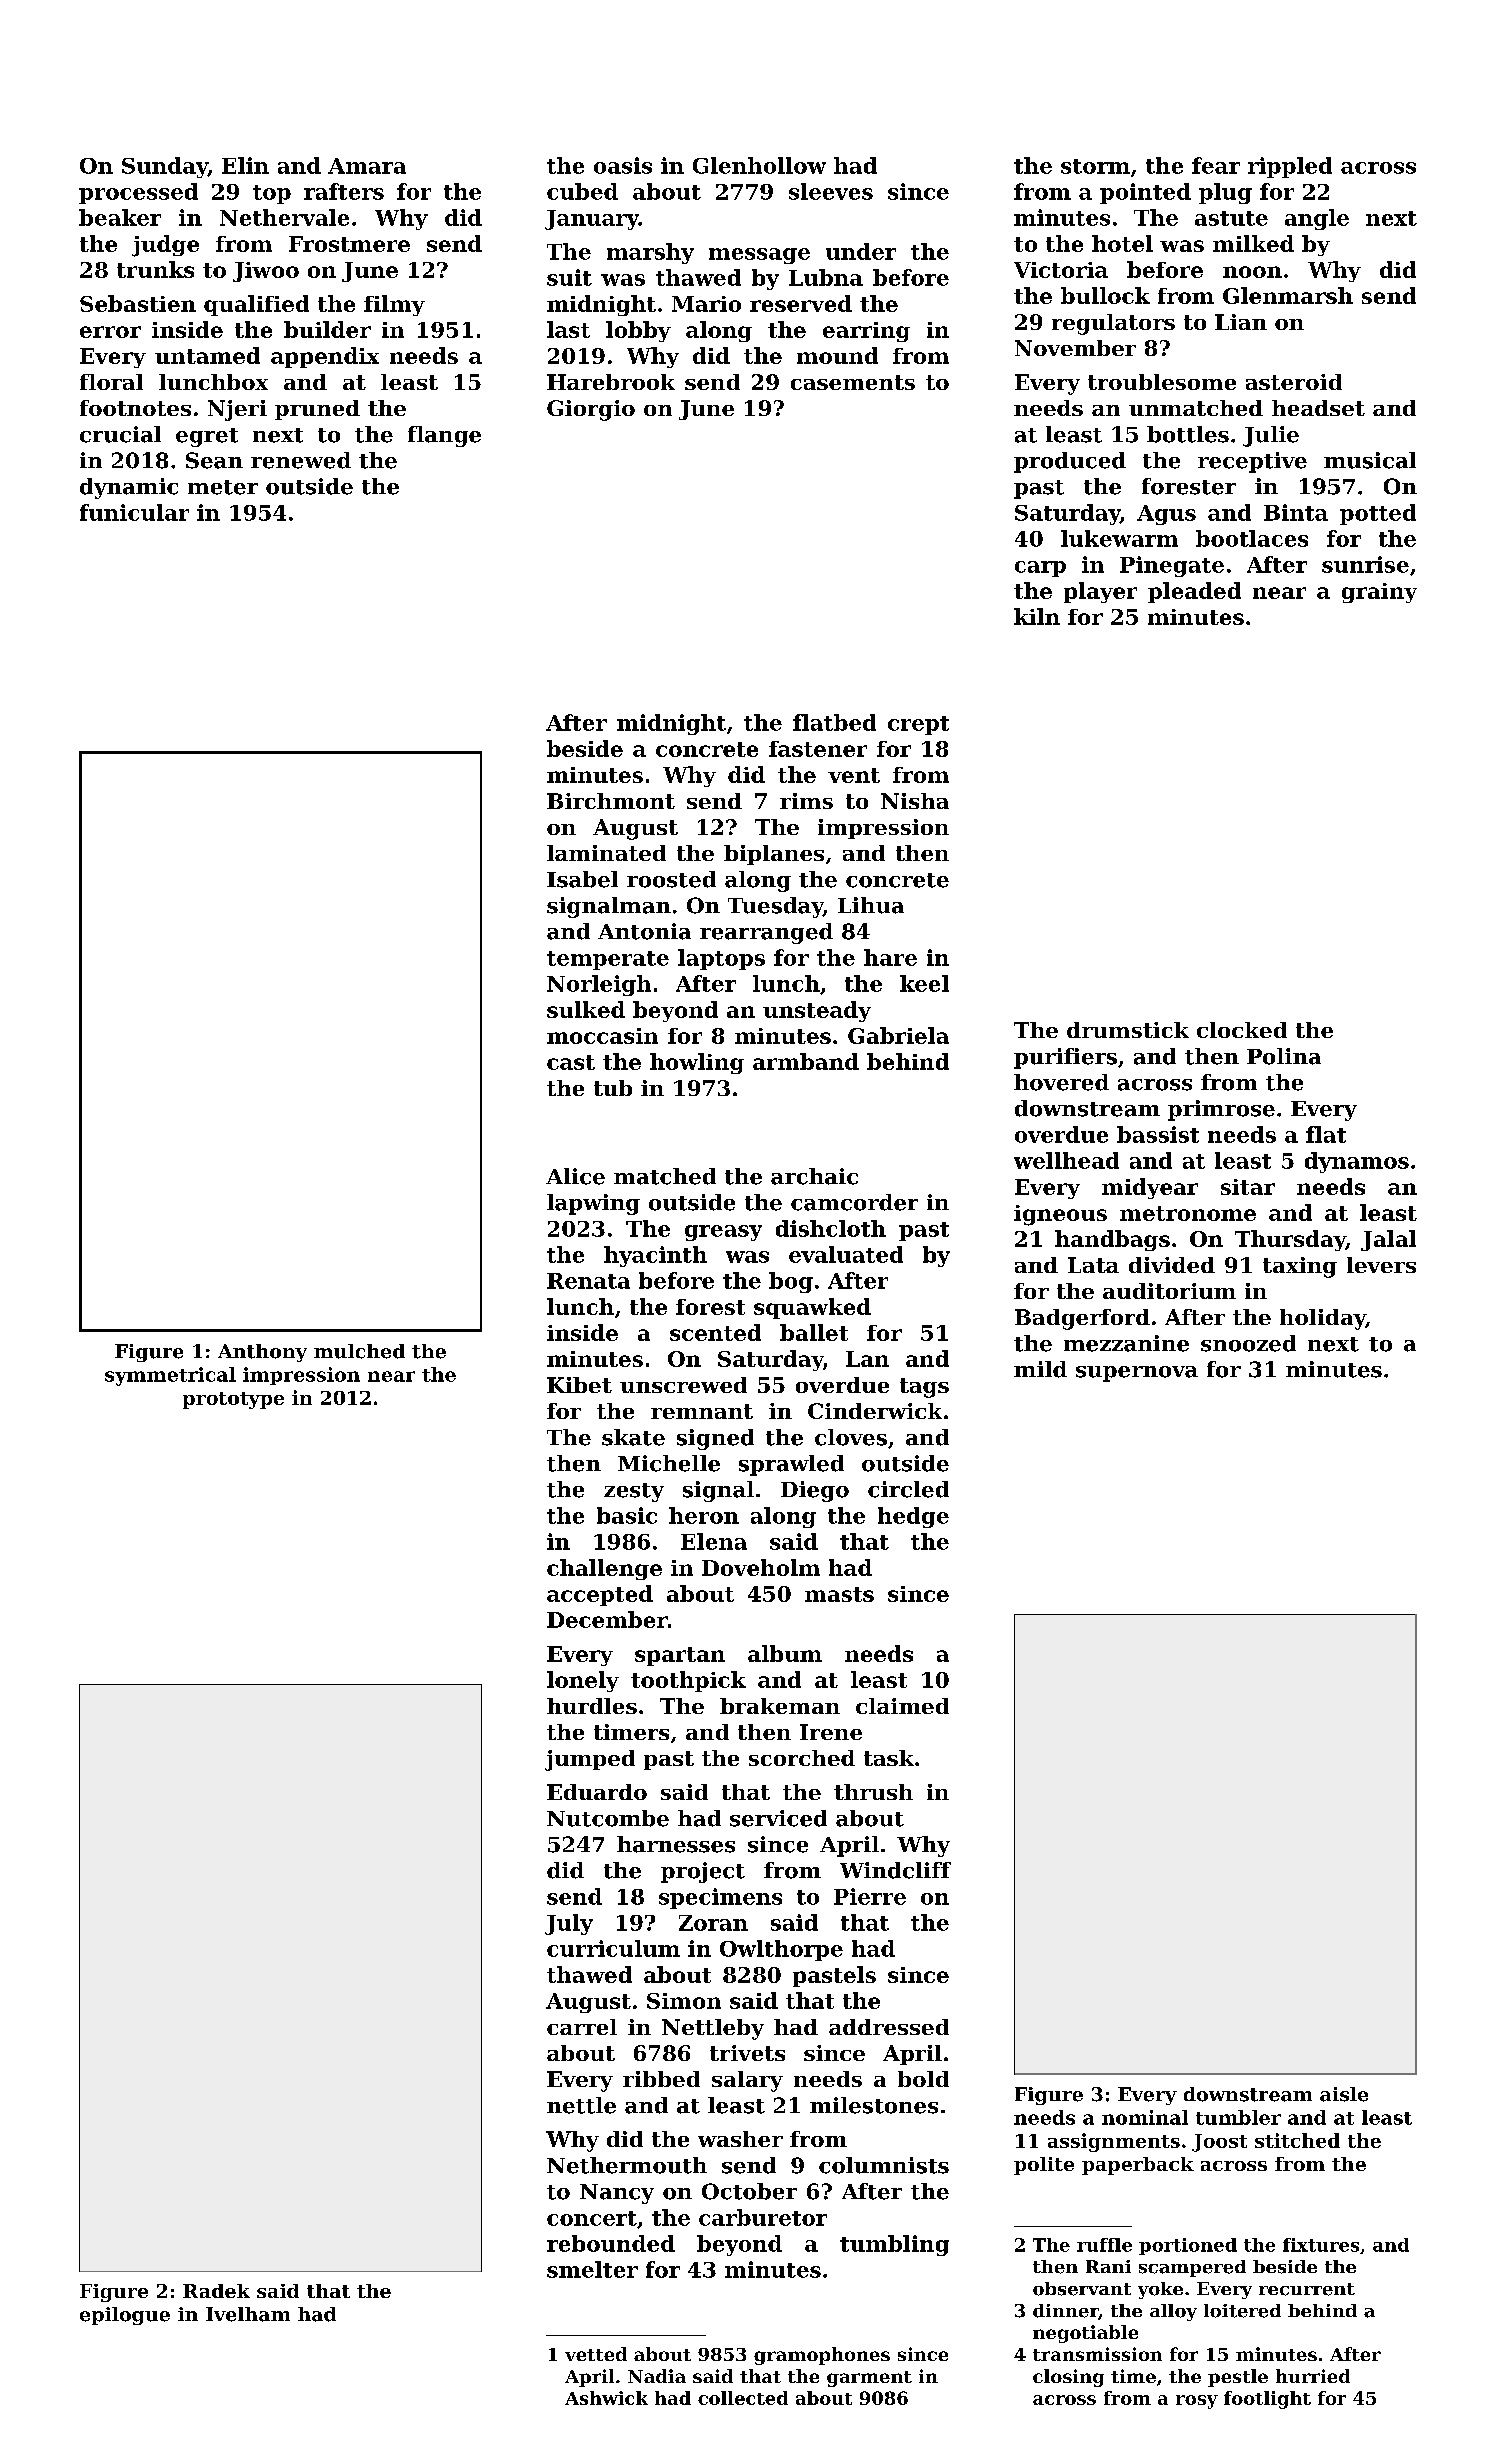  Describe the element at coordinates (766, 933) in the page. I see `rearranged` at that location.
